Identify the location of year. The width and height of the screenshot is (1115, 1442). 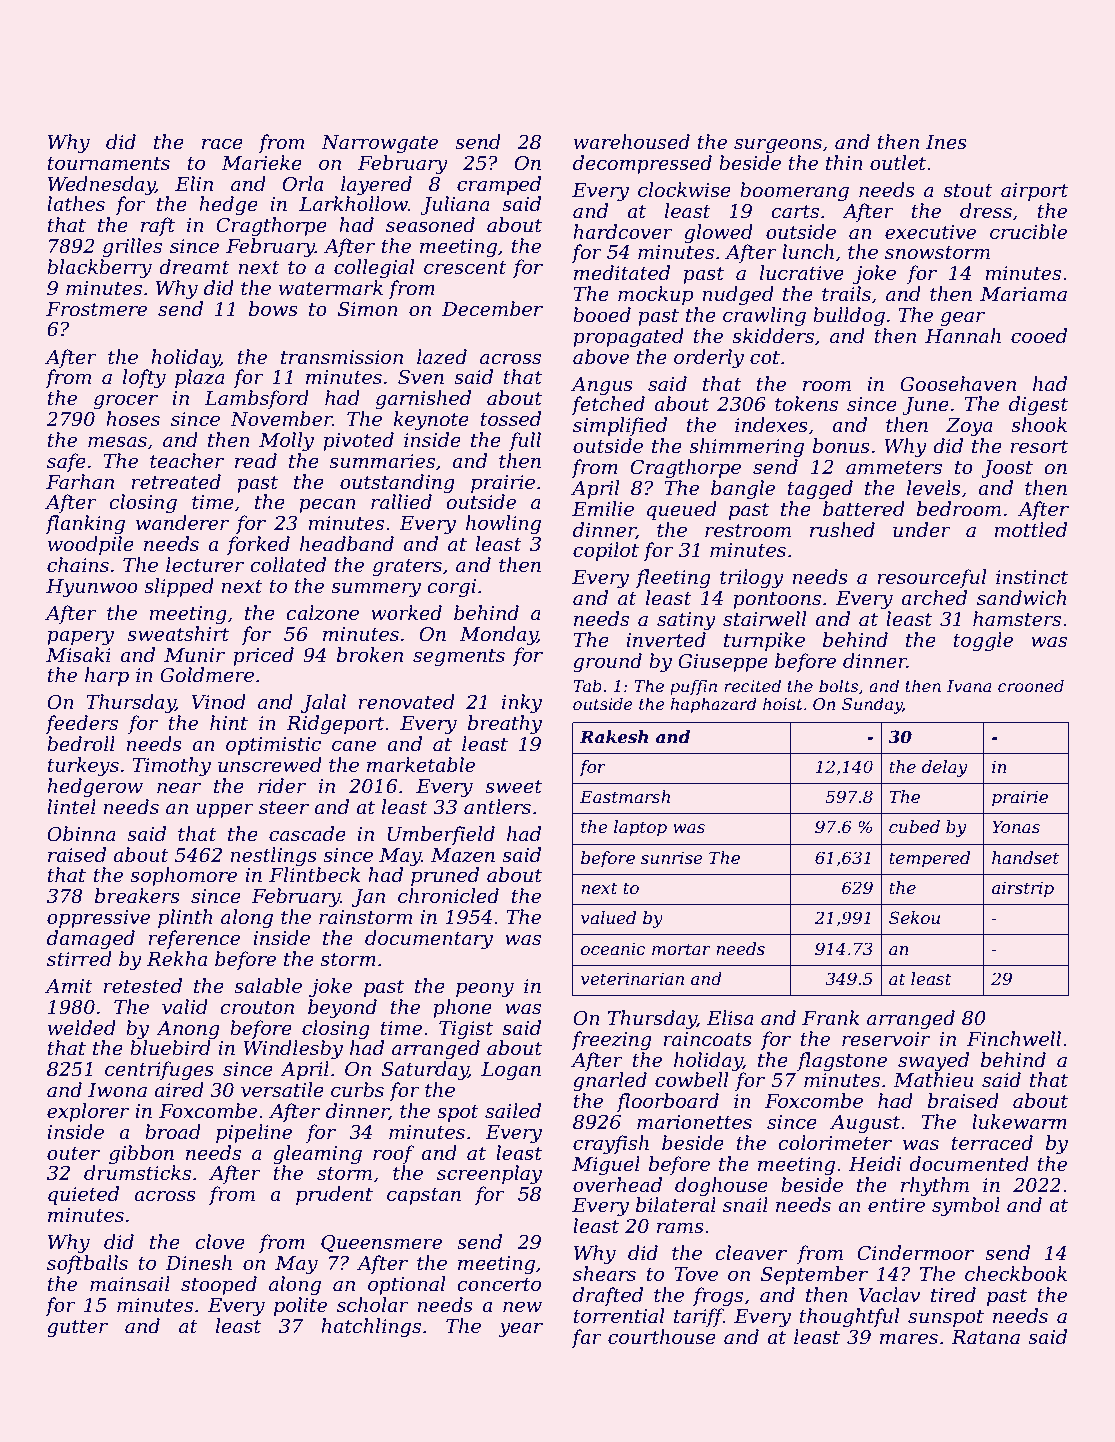
(520, 1330).
